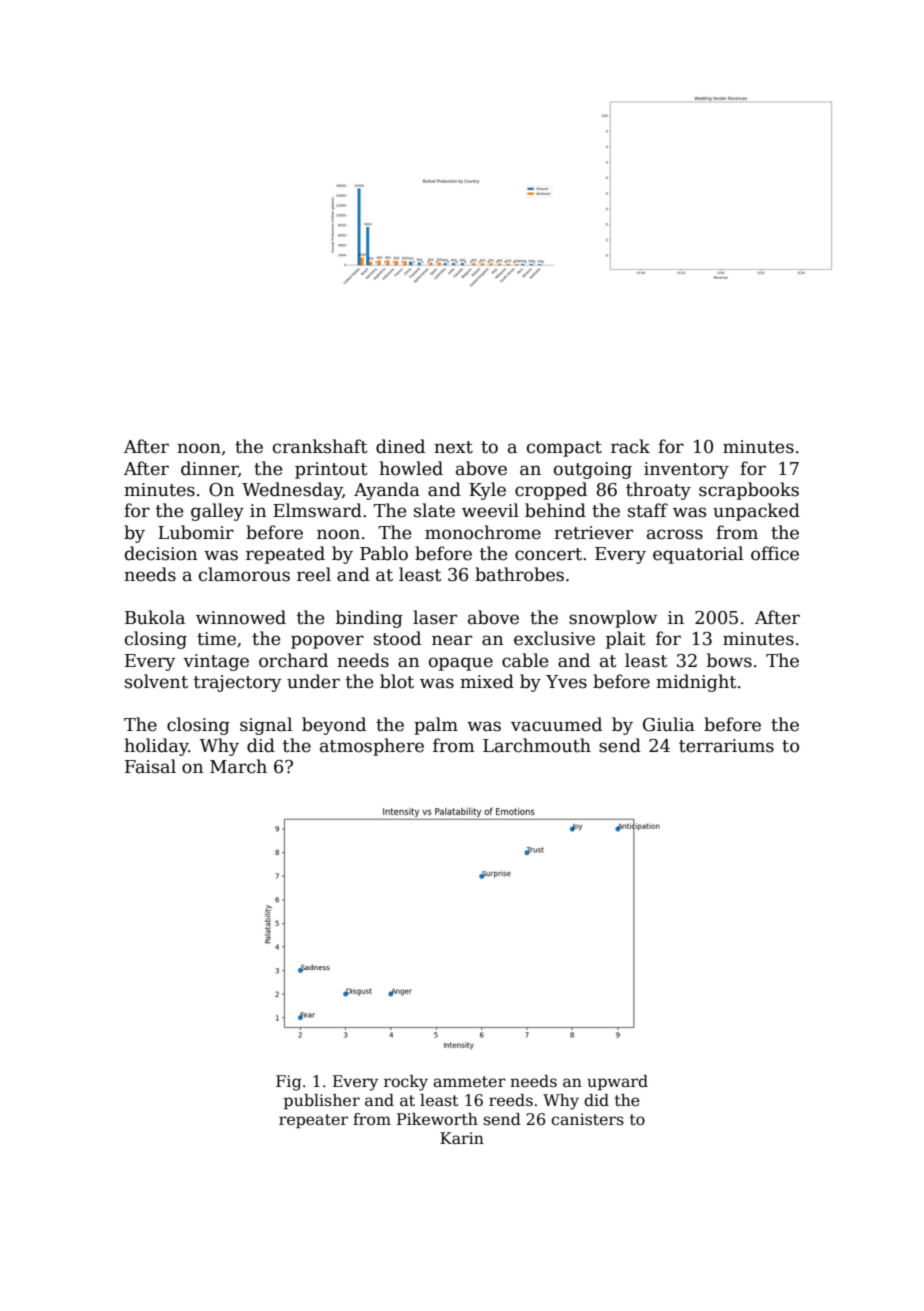 This screenshot has width=924, height=1311. I want to click on midnight, so click(696, 683).
